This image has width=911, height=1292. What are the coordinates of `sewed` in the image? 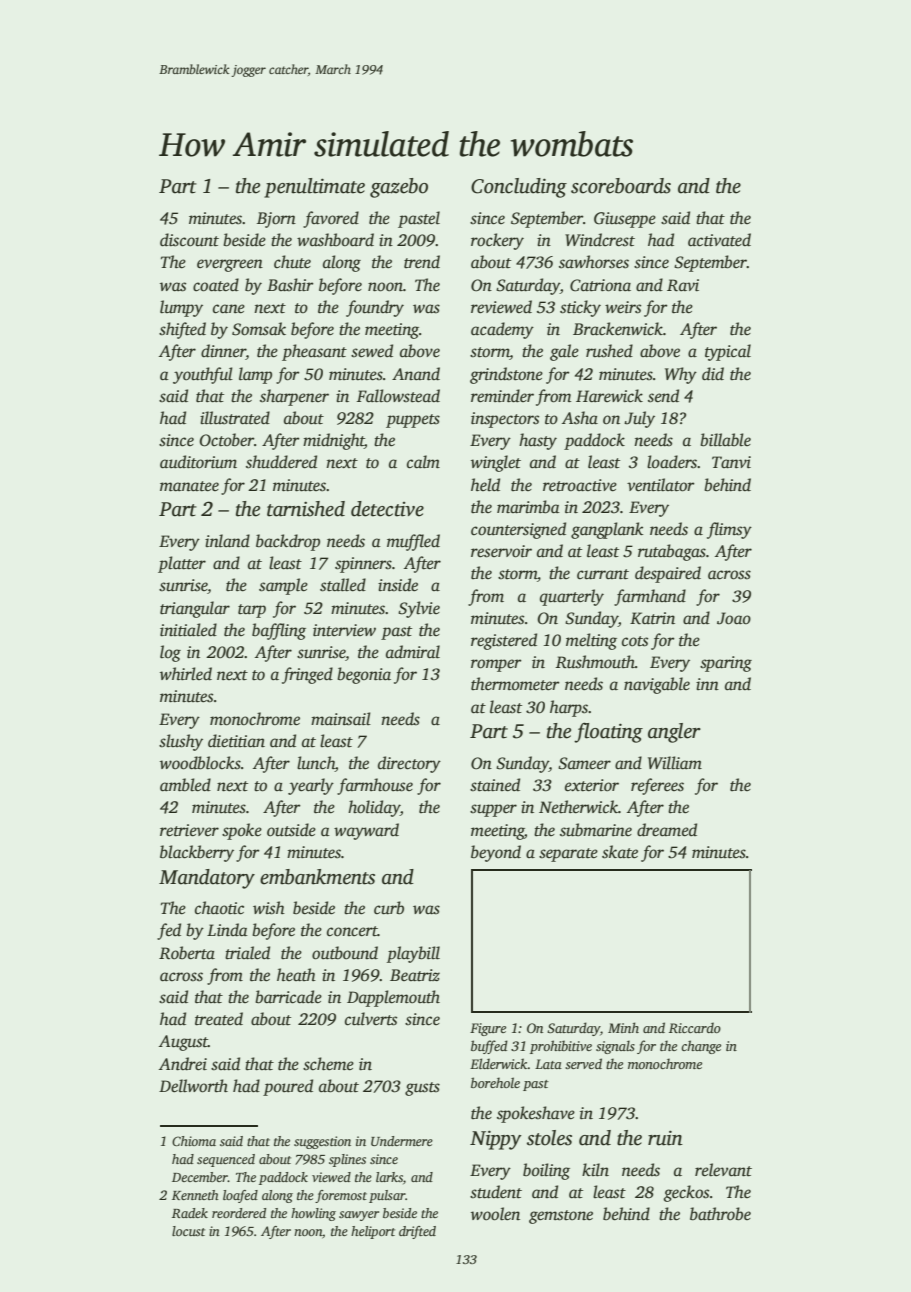 It's located at (372, 351).
